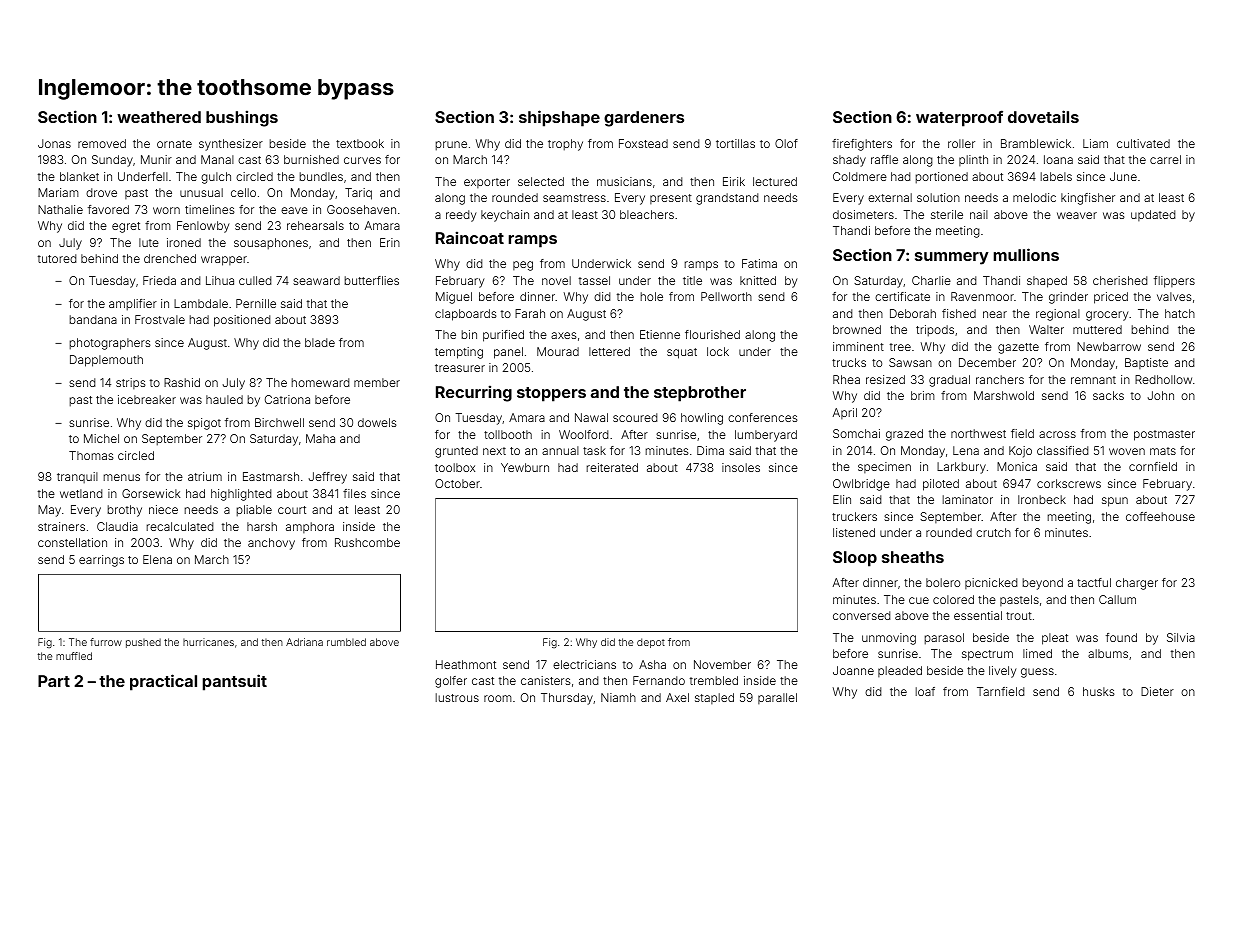 The image size is (1233, 952). Describe the element at coordinates (126, 227) in the image. I see `egret` at that location.
